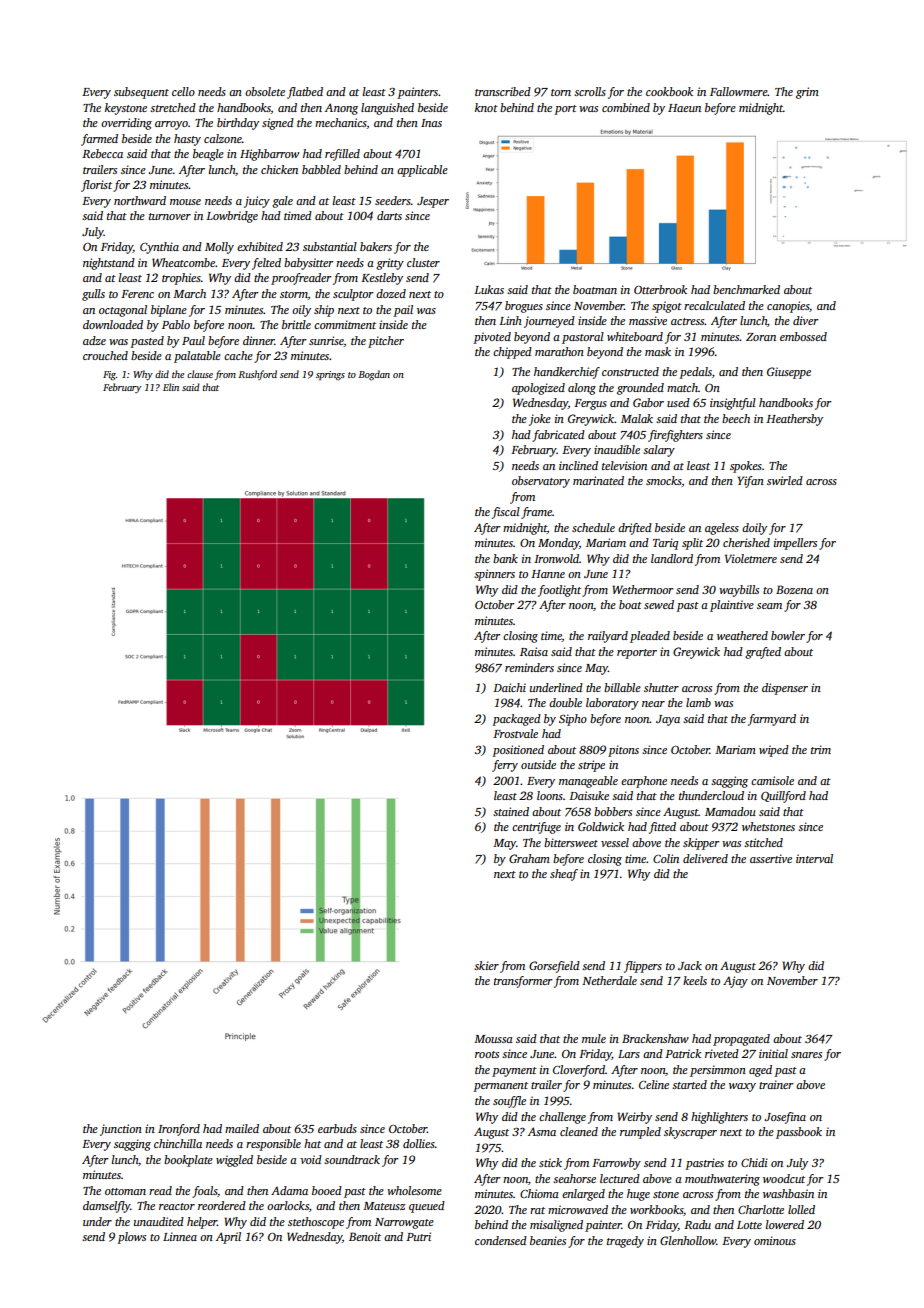 Image resolution: width=924 pixels, height=1308 pixels. What do you see at coordinates (503, 91) in the page?
I see `transcribed` at bounding box center [503, 91].
